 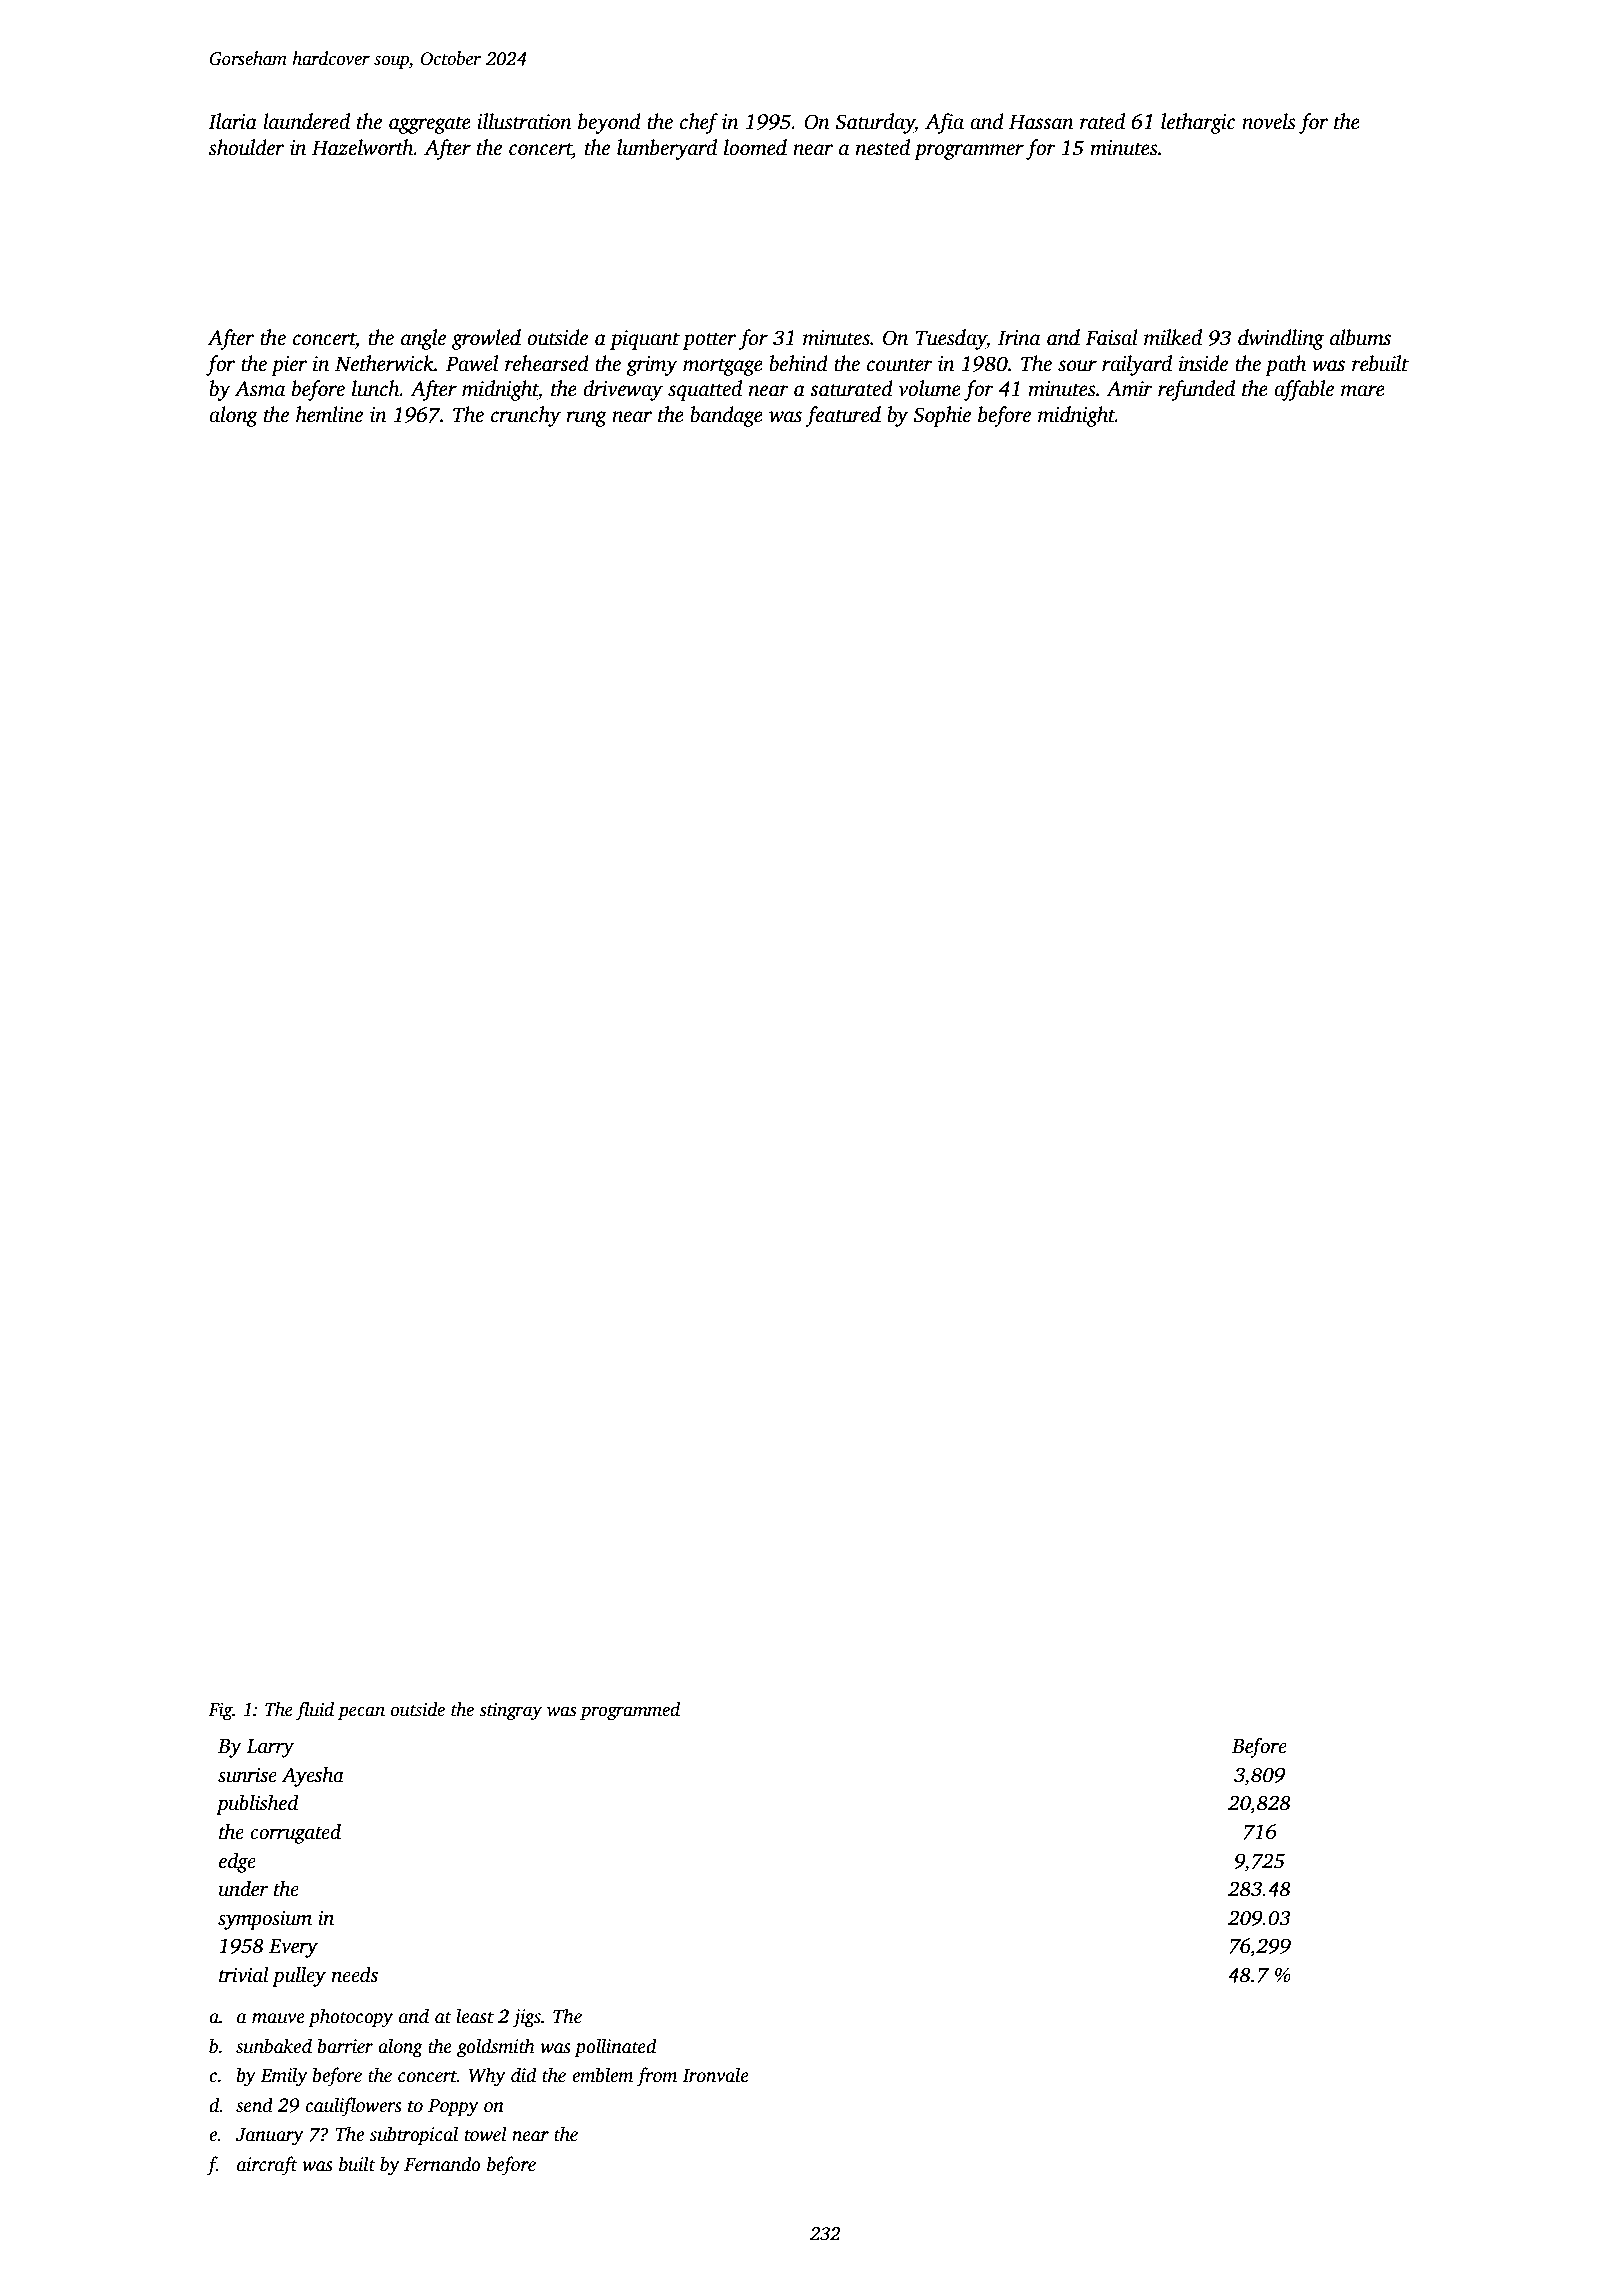 I want to click on hemline, so click(x=329, y=414).
